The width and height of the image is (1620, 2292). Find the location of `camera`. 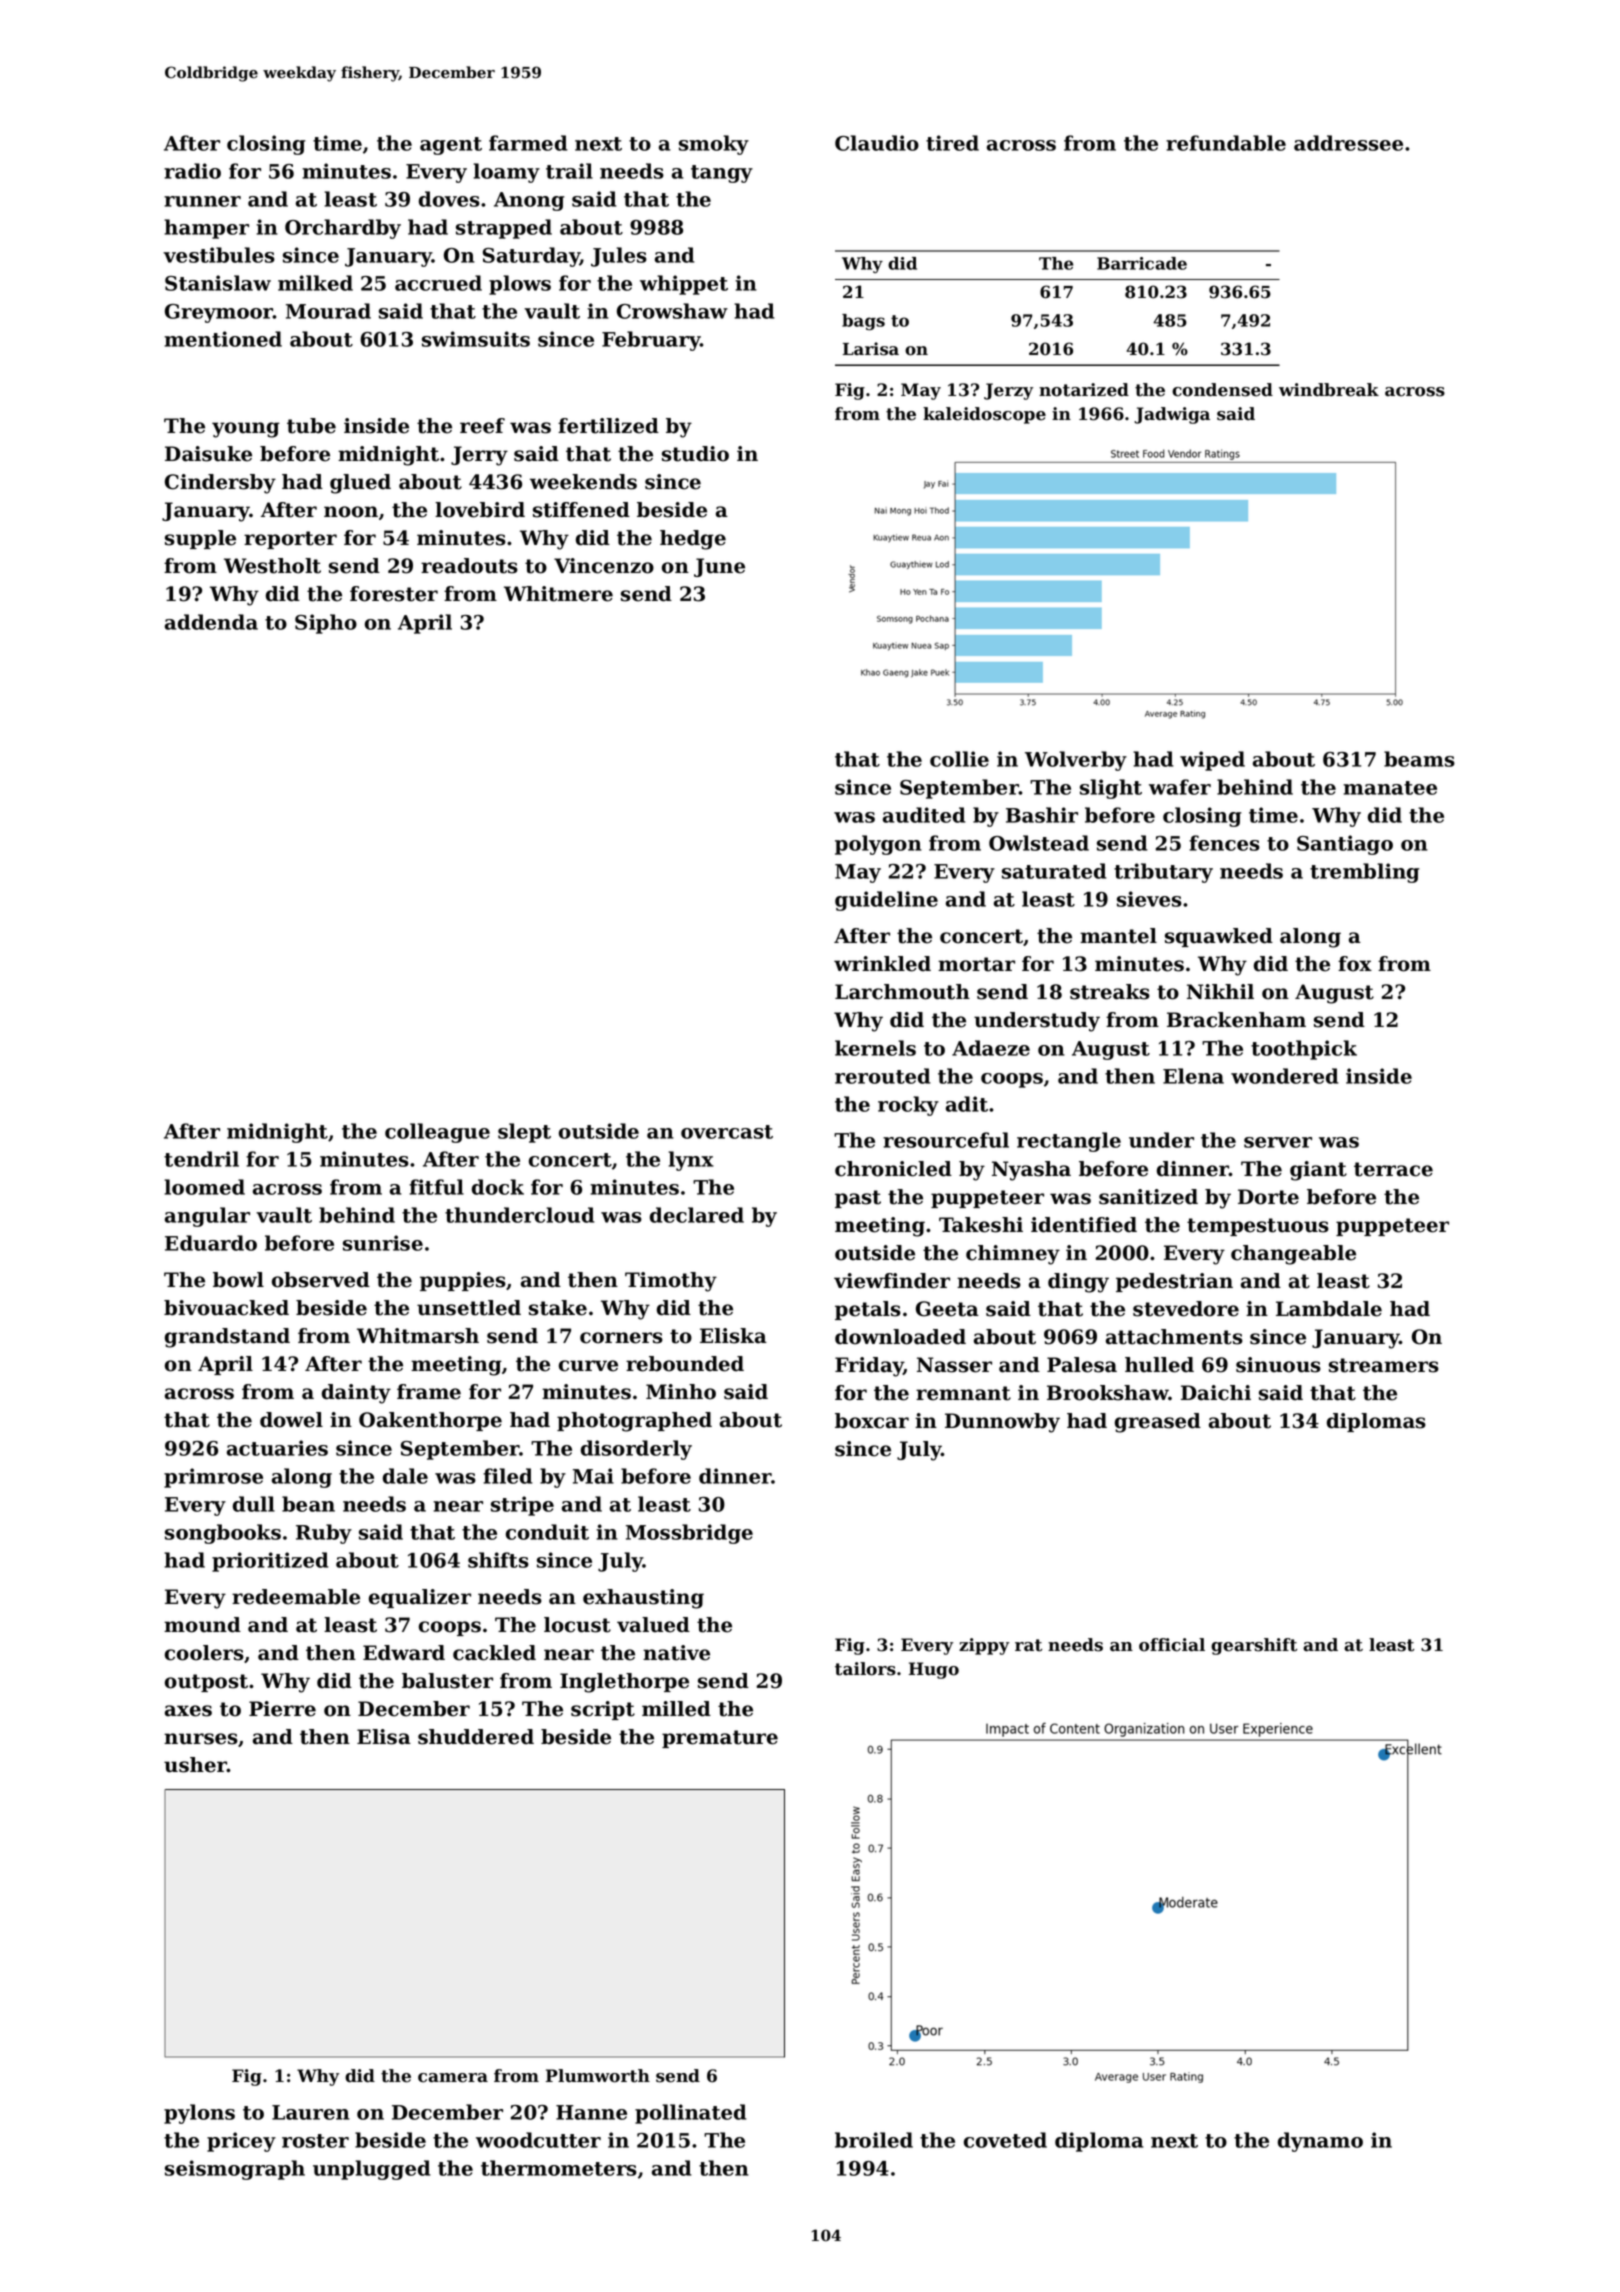

camera is located at coordinates (453, 2078).
